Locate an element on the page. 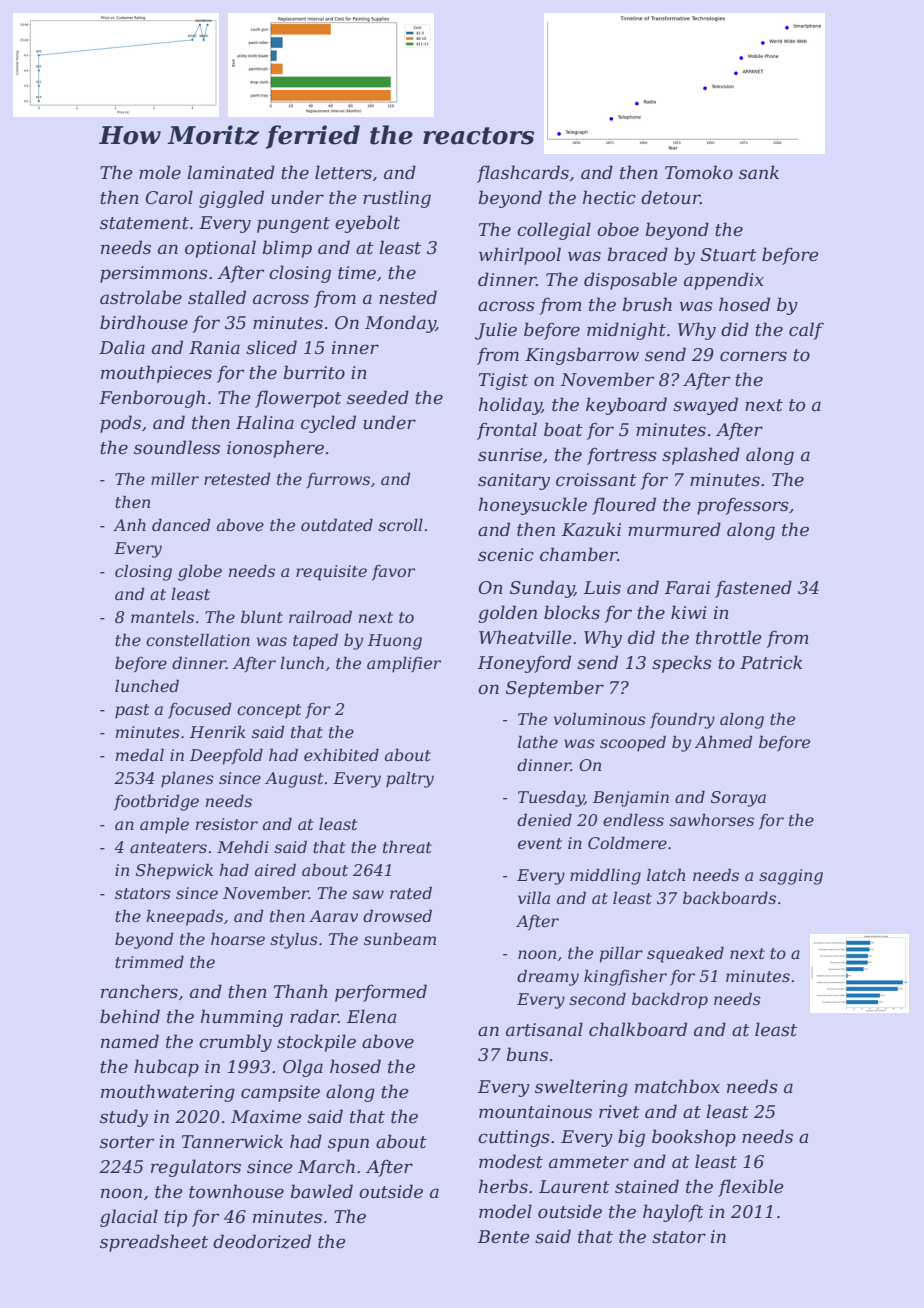 The image size is (924, 1308). flashcards is located at coordinates (523, 174).
